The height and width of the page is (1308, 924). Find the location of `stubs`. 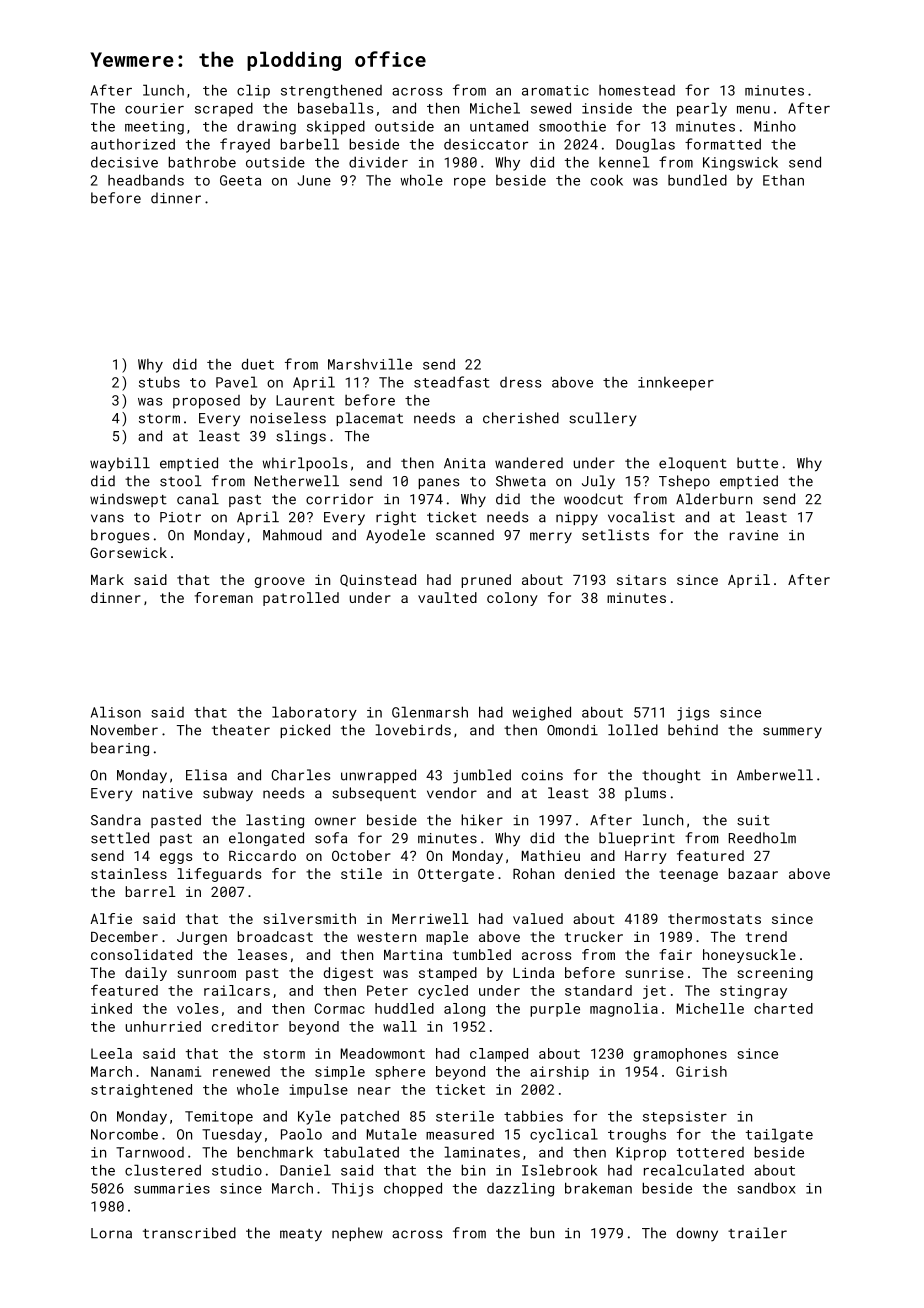

stubs is located at coordinates (159, 382).
